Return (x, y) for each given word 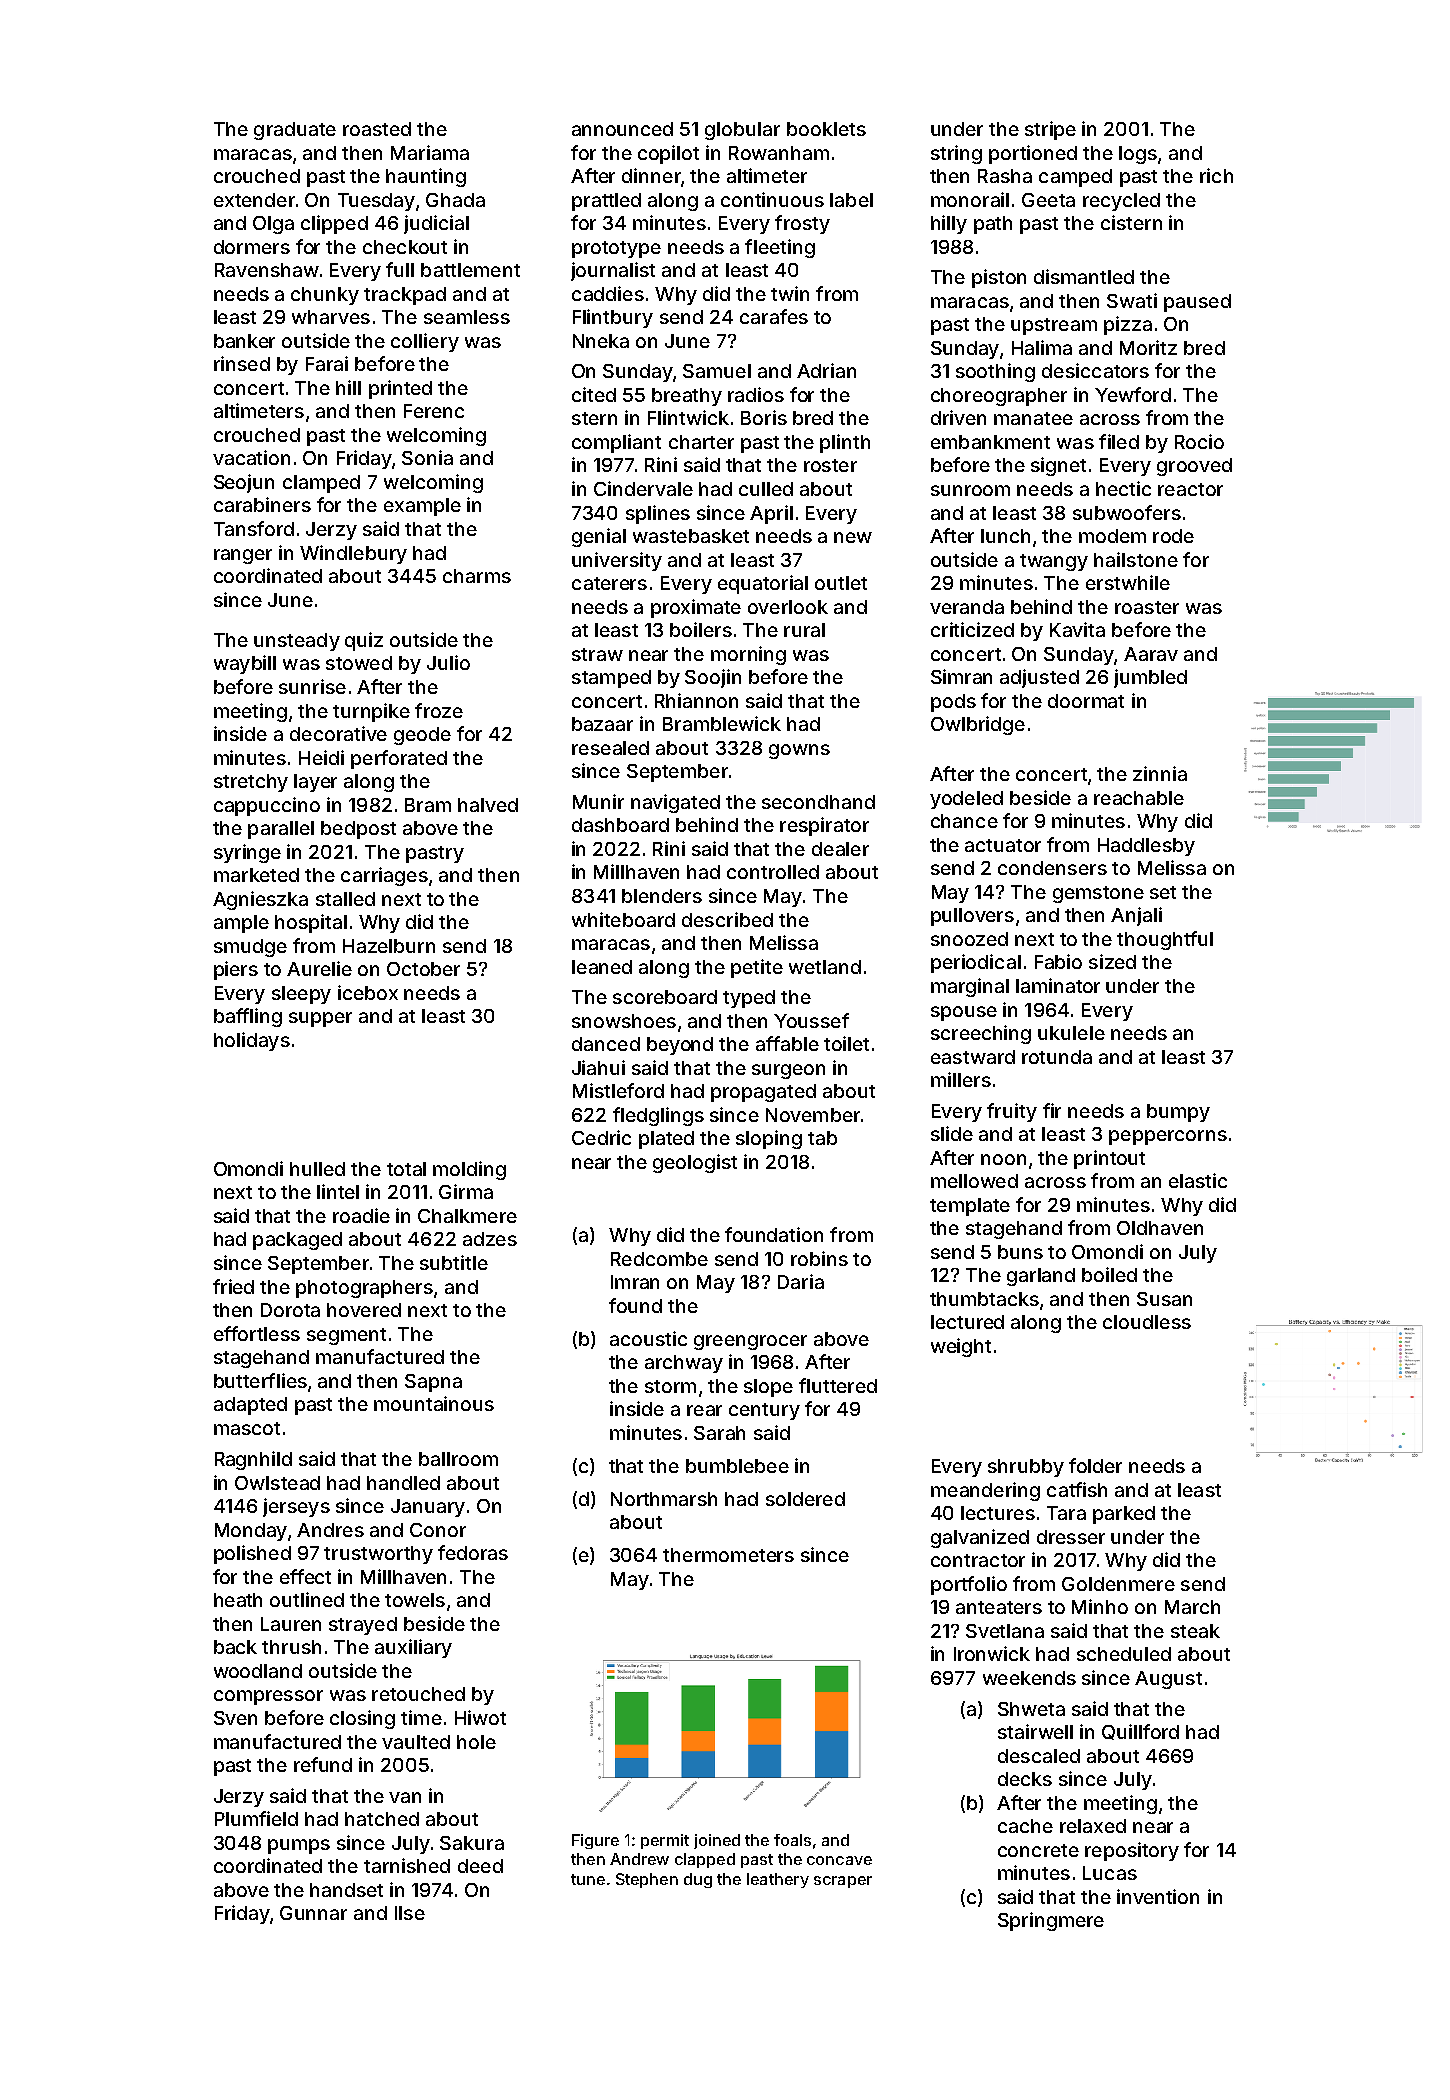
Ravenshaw (267, 270)
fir (1052, 1110)
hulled (317, 1169)
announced (622, 129)
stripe (1050, 130)
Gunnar (313, 1913)
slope (768, 1388)
